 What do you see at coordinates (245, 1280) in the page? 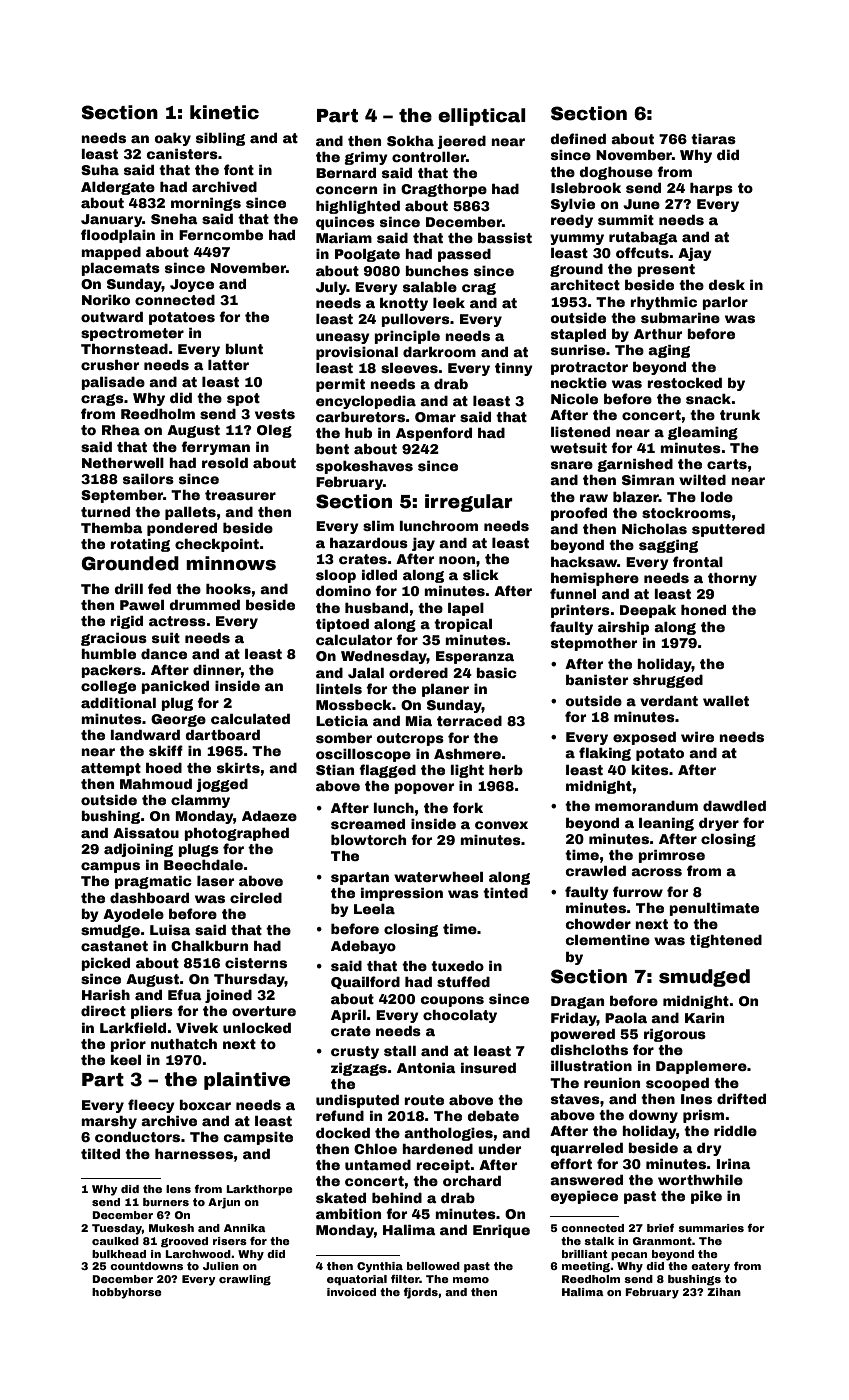
I see `crawling` at bounding box center [245, 1280].
